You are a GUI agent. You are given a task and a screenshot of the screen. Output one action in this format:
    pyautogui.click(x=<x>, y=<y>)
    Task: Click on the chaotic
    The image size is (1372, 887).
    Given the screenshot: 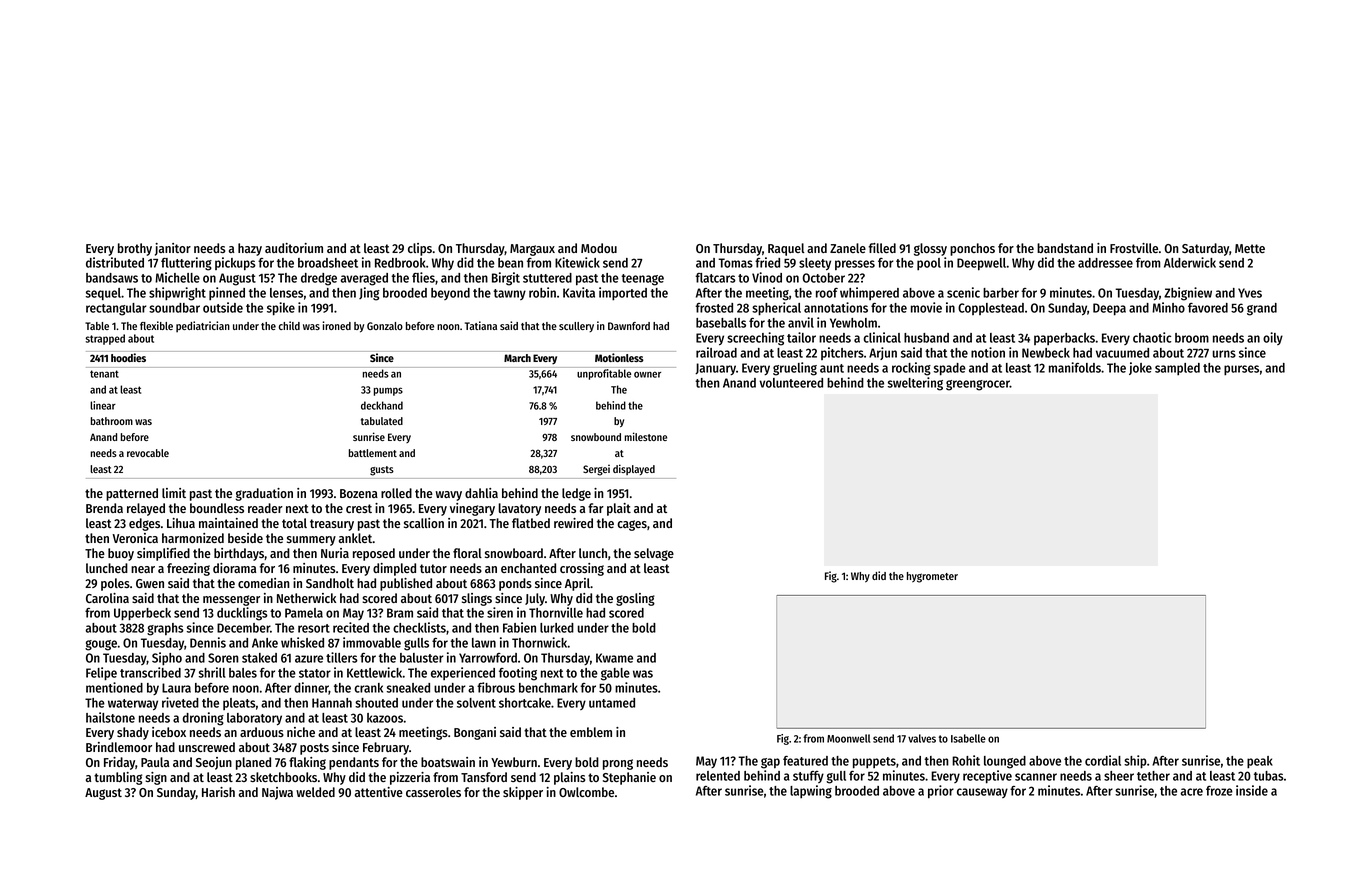 What is the action you would take?
    pyautogui.click(x=1152, y=337)
